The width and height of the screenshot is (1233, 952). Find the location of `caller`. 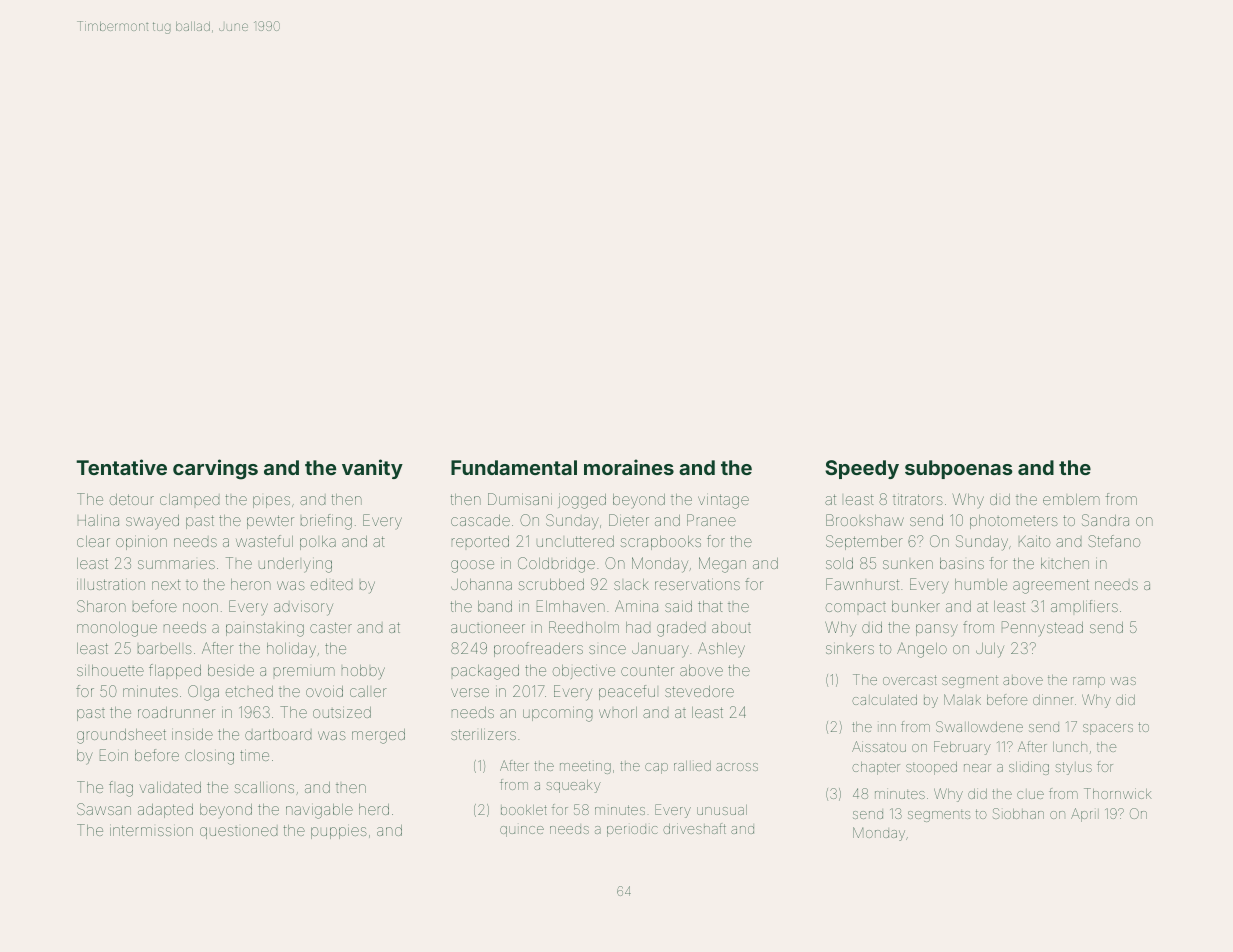

caller is located at coordinates (368, 691).
